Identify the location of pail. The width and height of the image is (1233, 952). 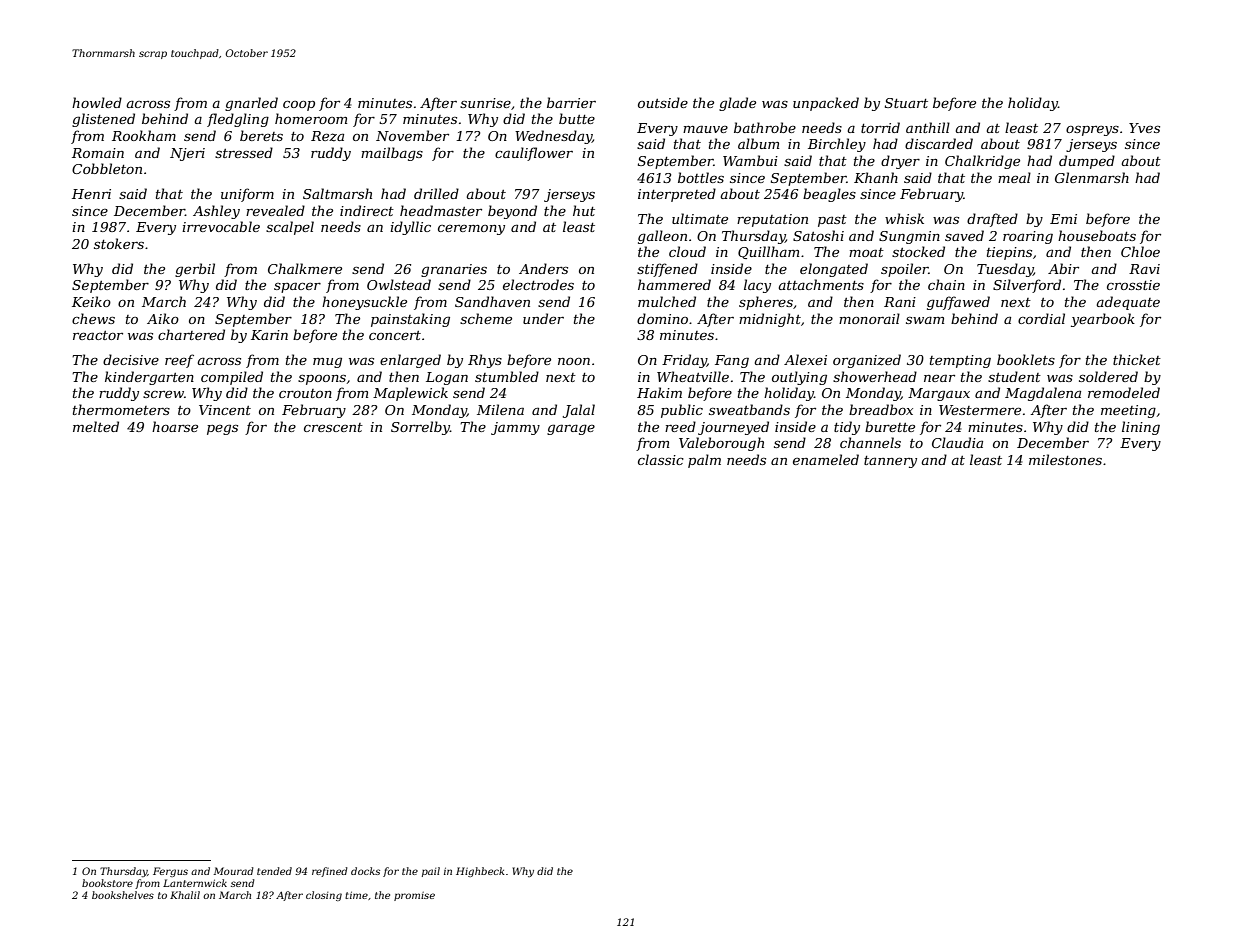
(431, 872).
